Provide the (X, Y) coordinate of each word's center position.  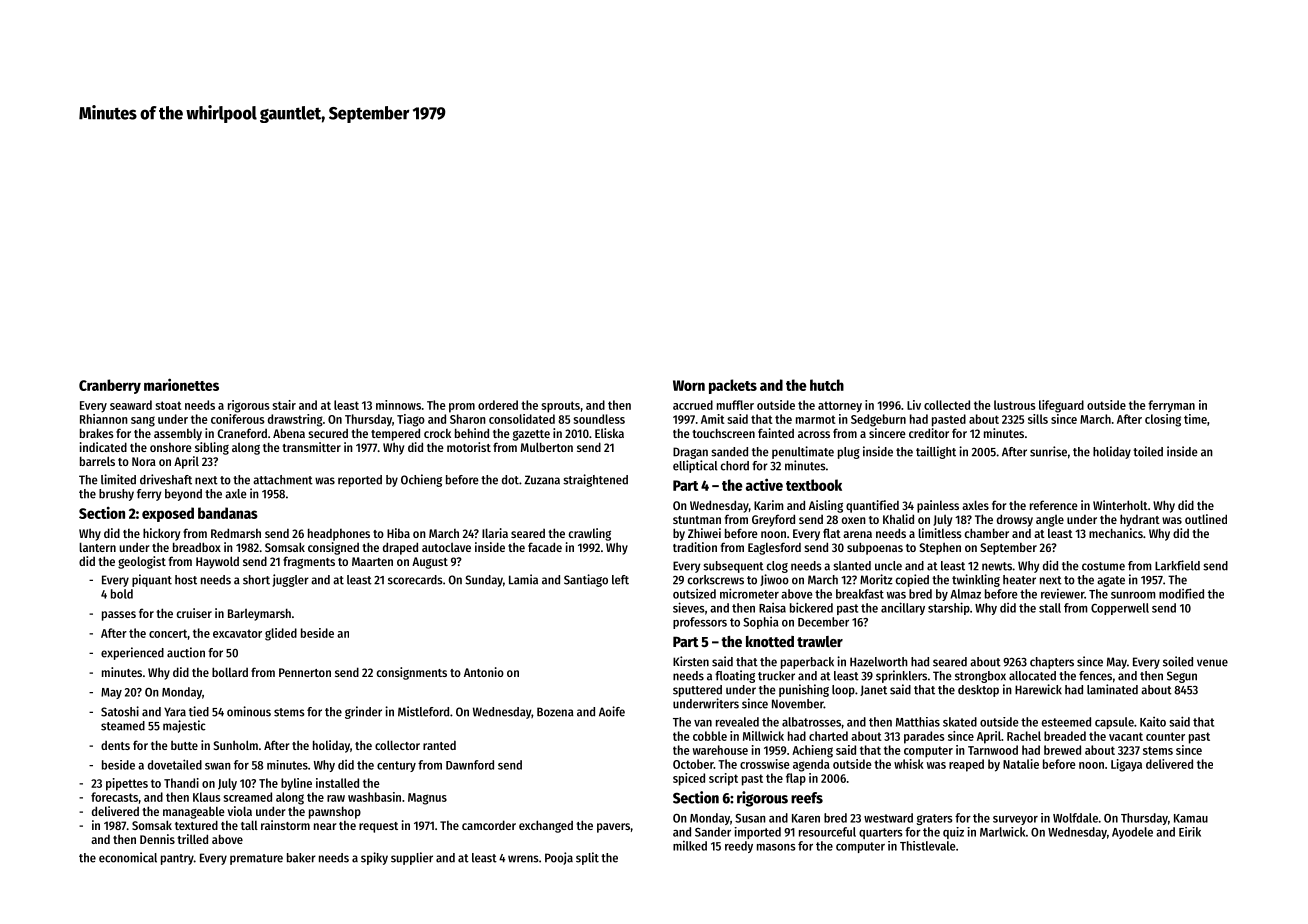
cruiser (194, 613)
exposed (168, 514)
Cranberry (110, 386)
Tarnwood (993, 750)
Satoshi (120, 711)
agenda (811, 765)
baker (301, 858)
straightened (595, 480)
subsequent (733, 567)
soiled (1178, 661)
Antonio (484, 672)
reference (1054, 505)
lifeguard (1061, 406)
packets (733, 386)
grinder (363, 712)
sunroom (1133, 595)
